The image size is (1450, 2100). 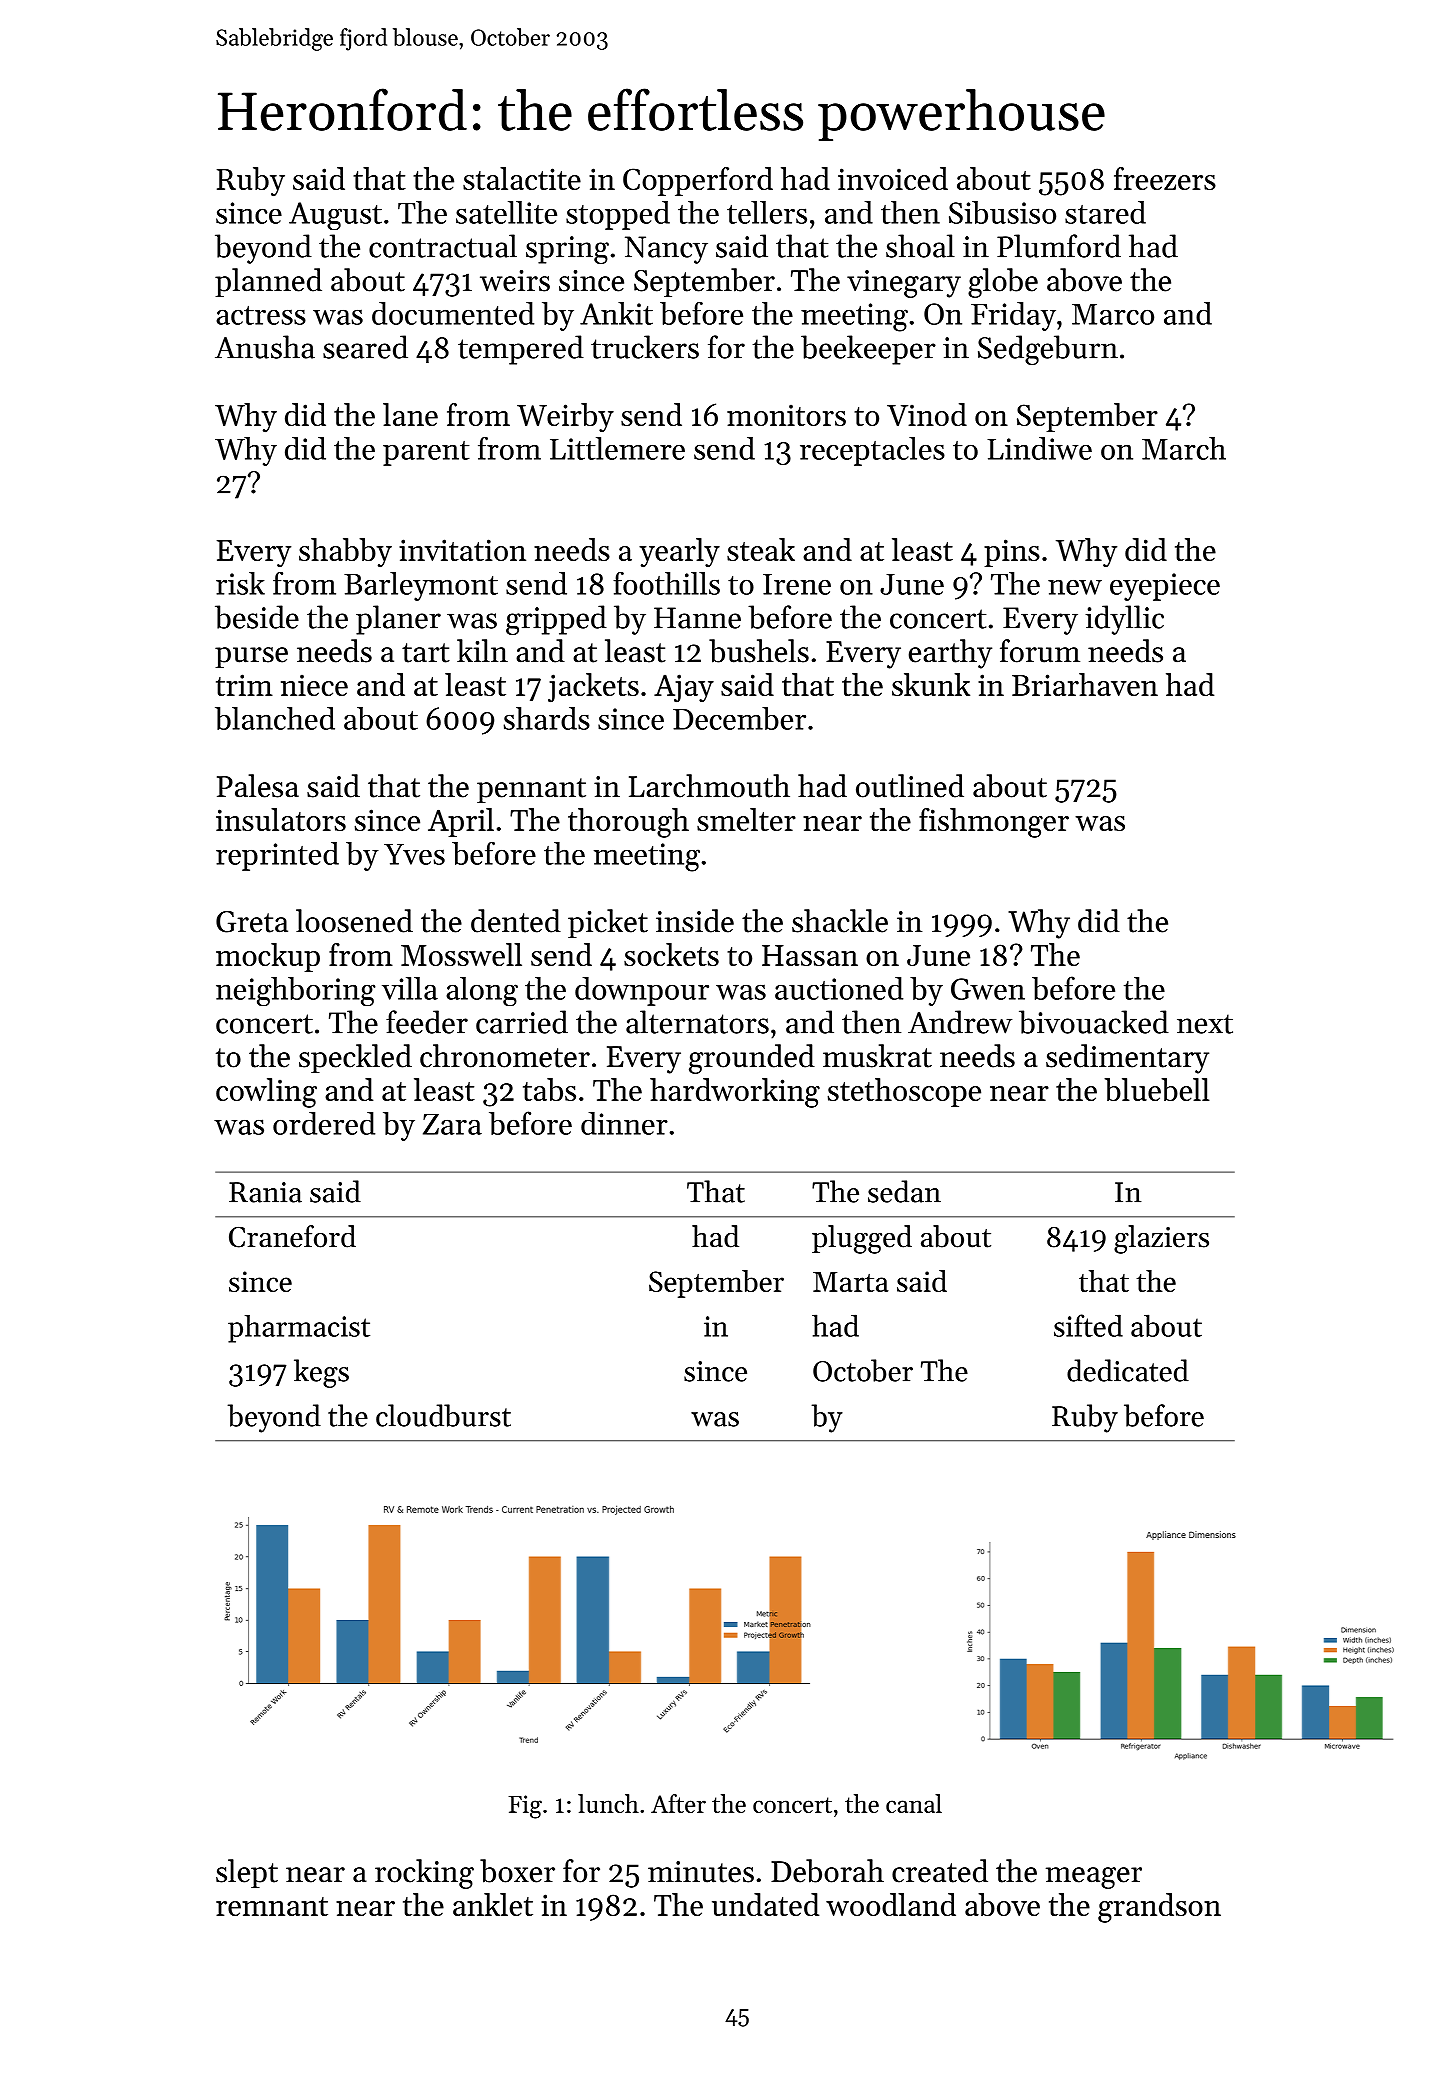 What do you see at coordinates (443, 1415) in the page?
I see `cloudburst` at bounding box center [443, 1415].
